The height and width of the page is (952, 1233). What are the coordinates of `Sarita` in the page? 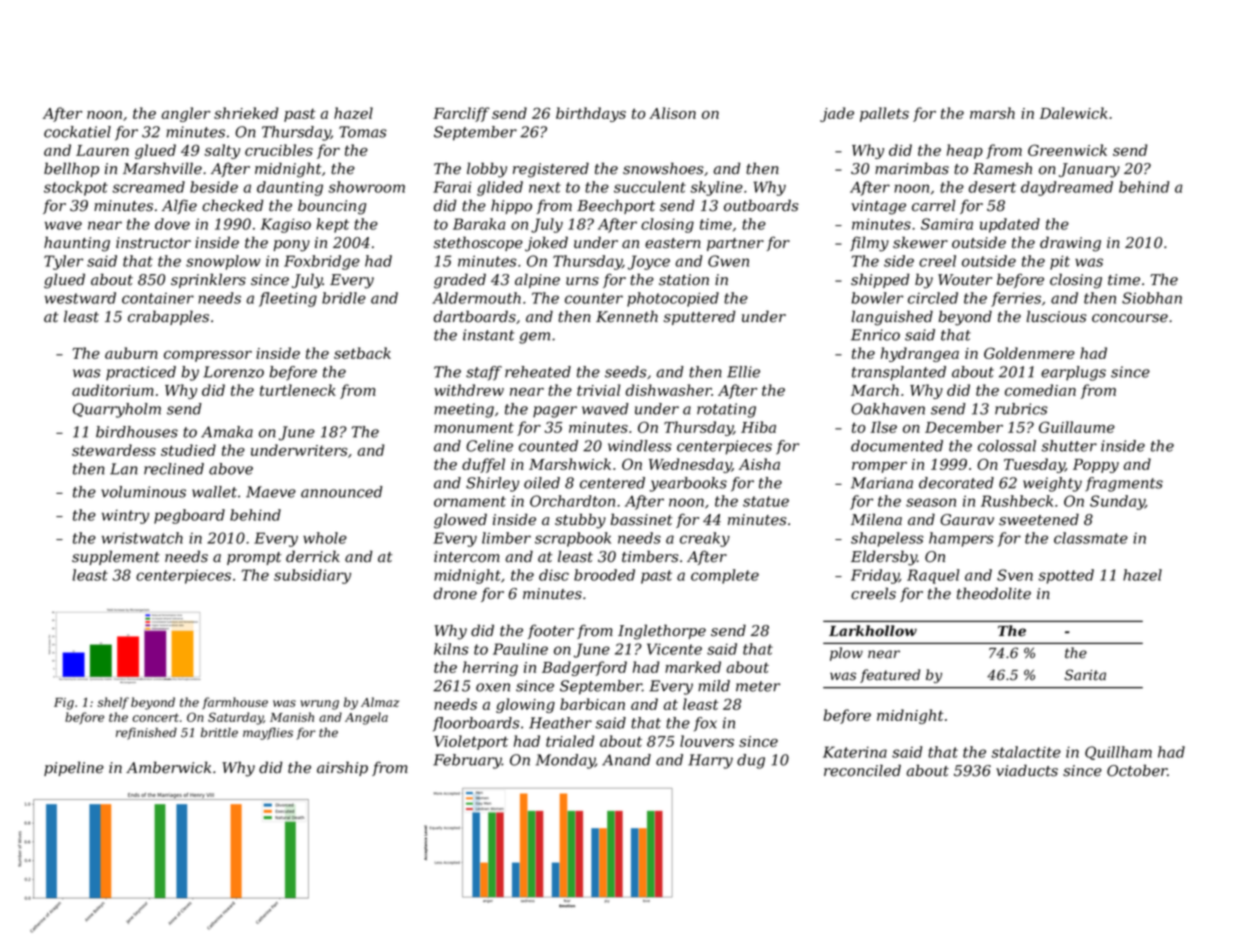 It's located at (1085, 675).
